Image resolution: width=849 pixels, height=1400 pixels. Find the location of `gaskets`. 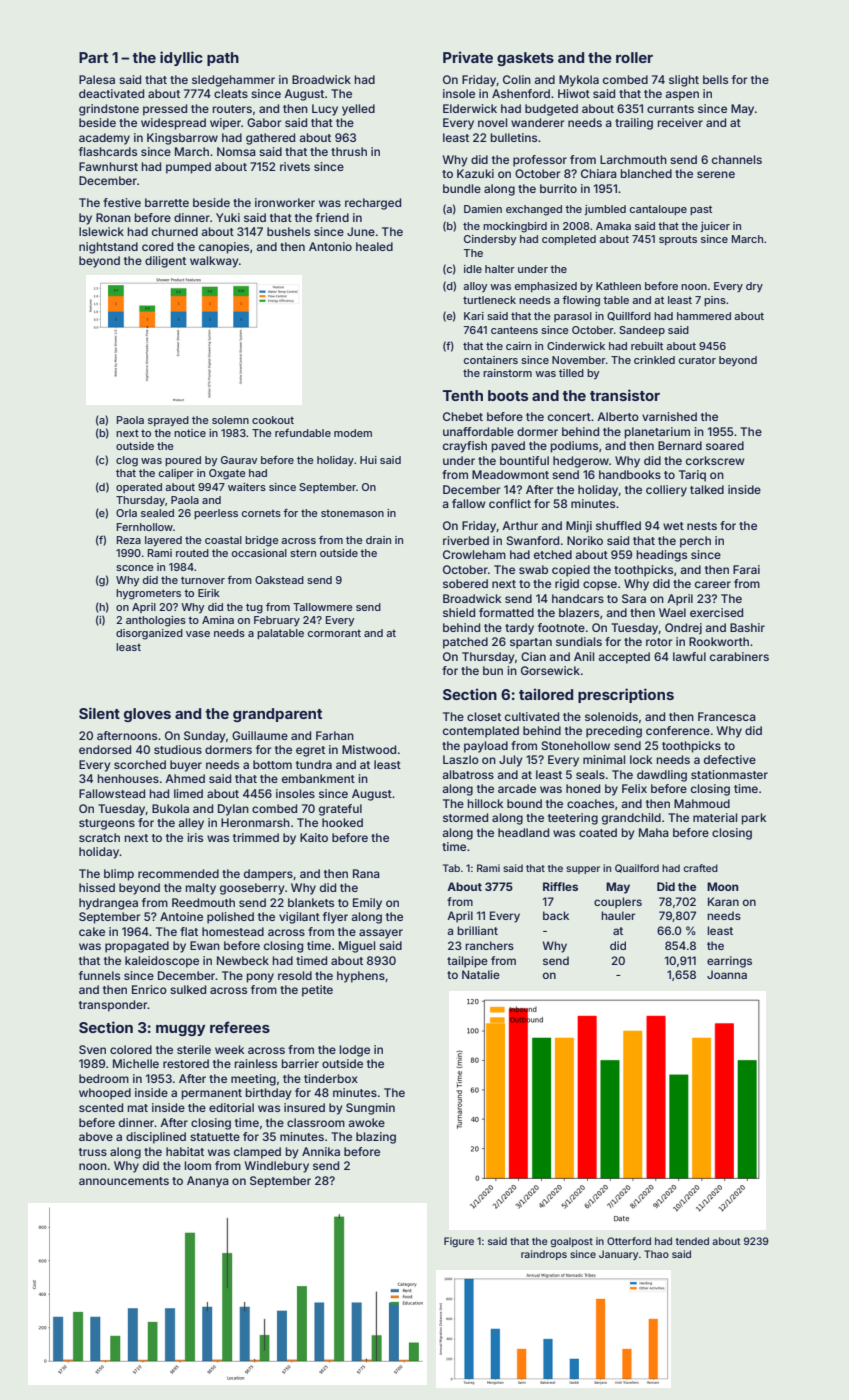

gaskets is located at coordinates (525, 59).
